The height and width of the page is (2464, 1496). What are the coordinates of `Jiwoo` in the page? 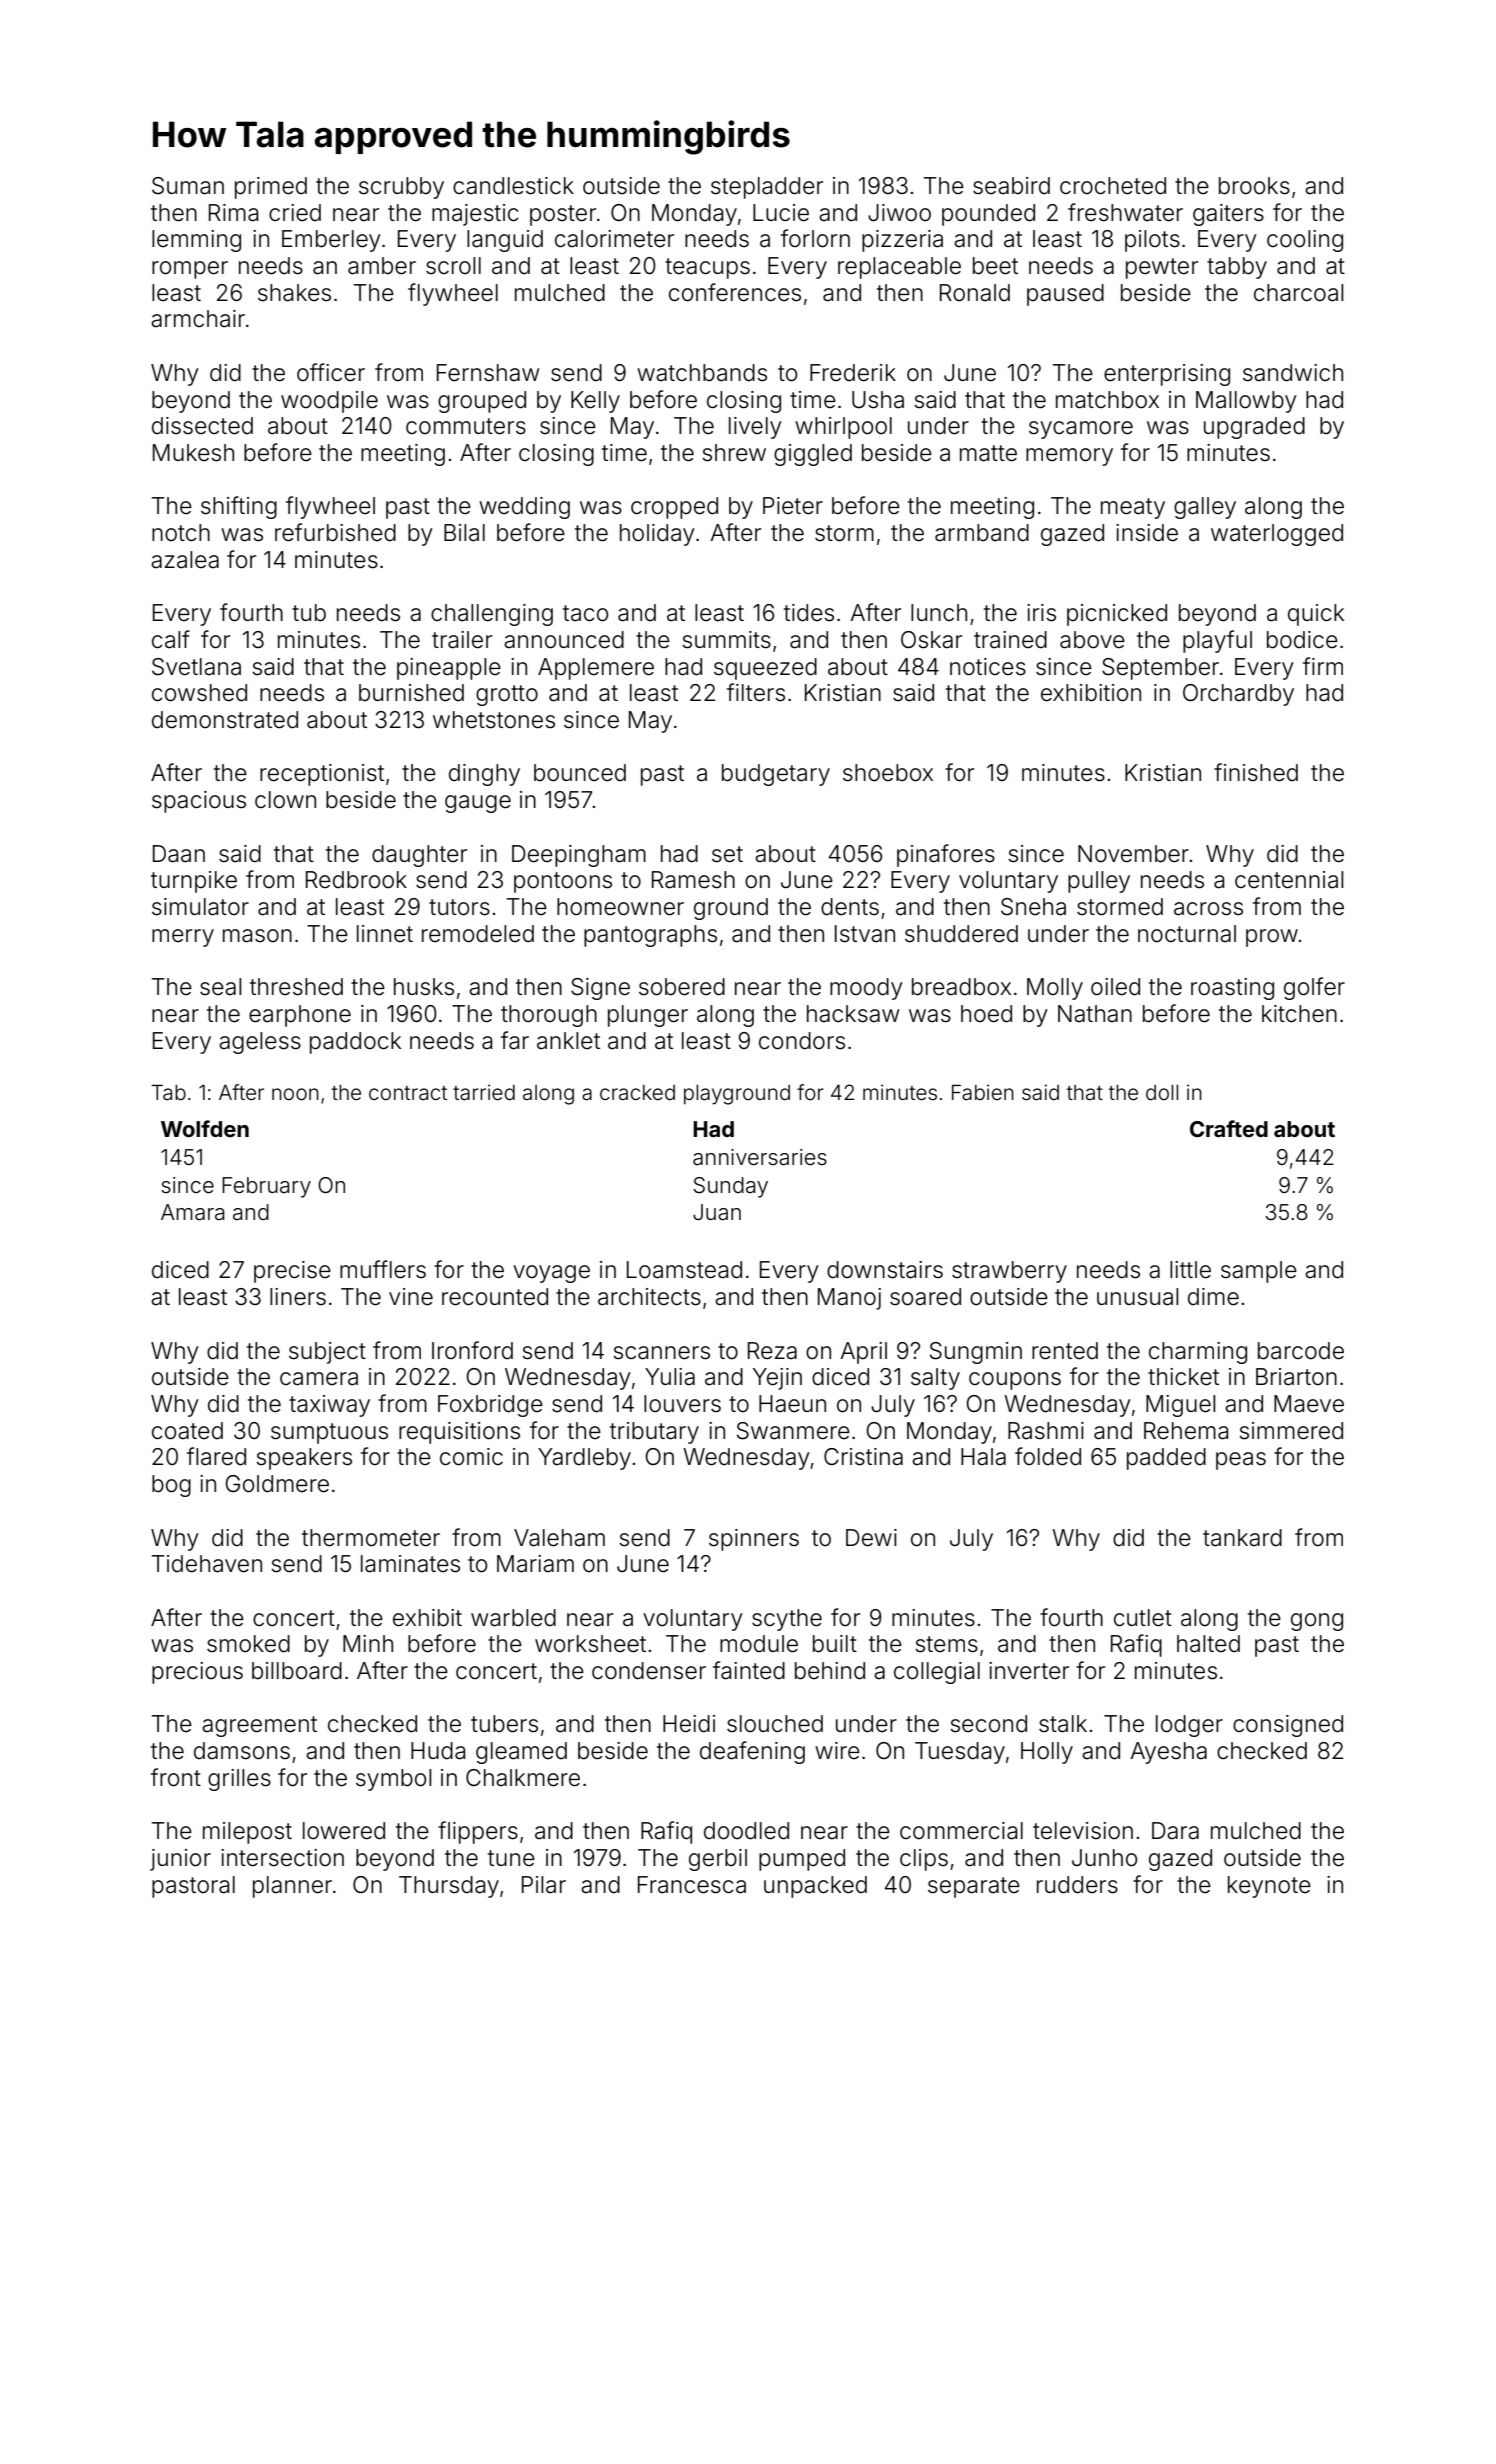 It's located at (899, 213).
